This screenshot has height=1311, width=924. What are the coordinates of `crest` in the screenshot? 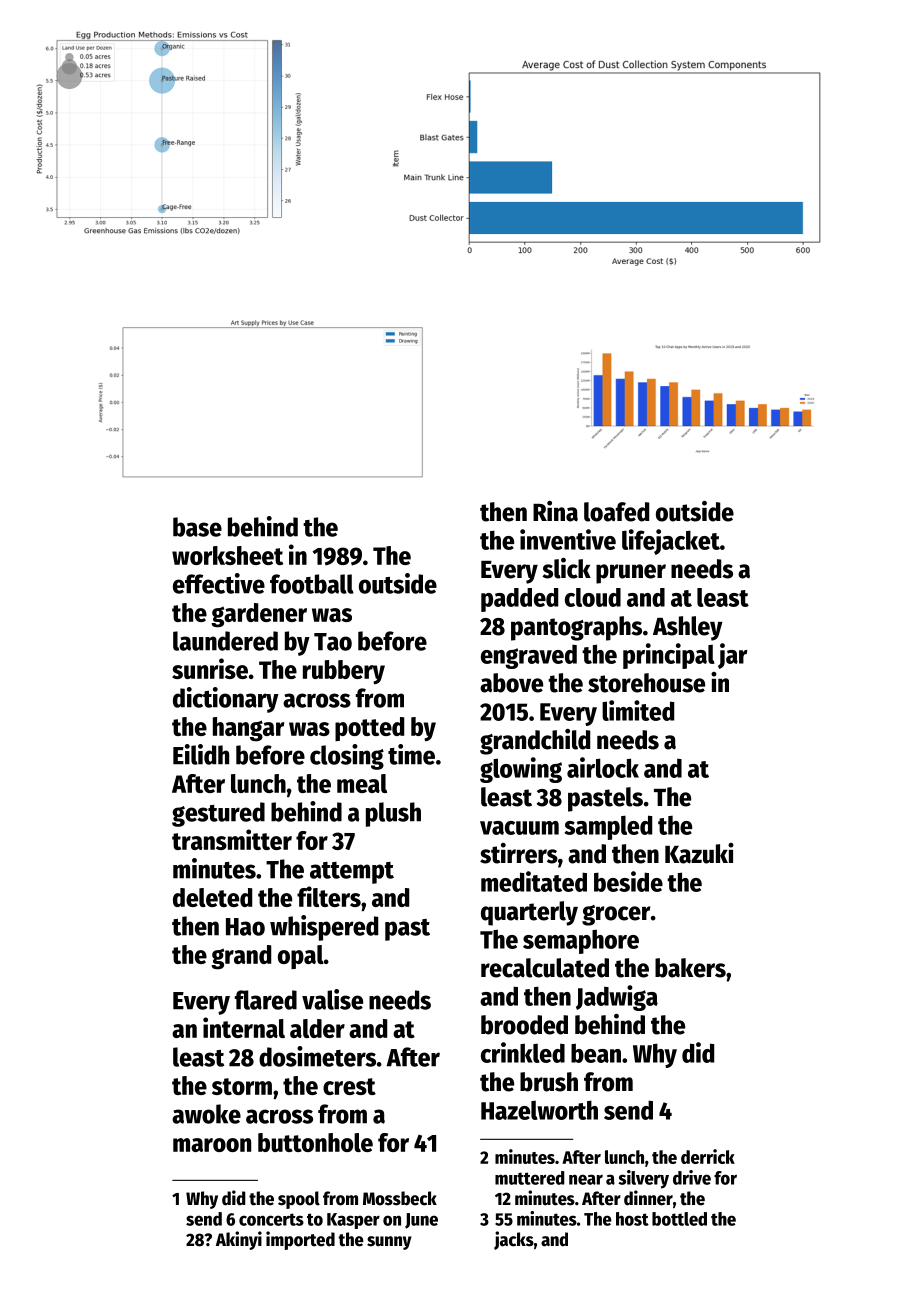 It's located at (349, 1086).
